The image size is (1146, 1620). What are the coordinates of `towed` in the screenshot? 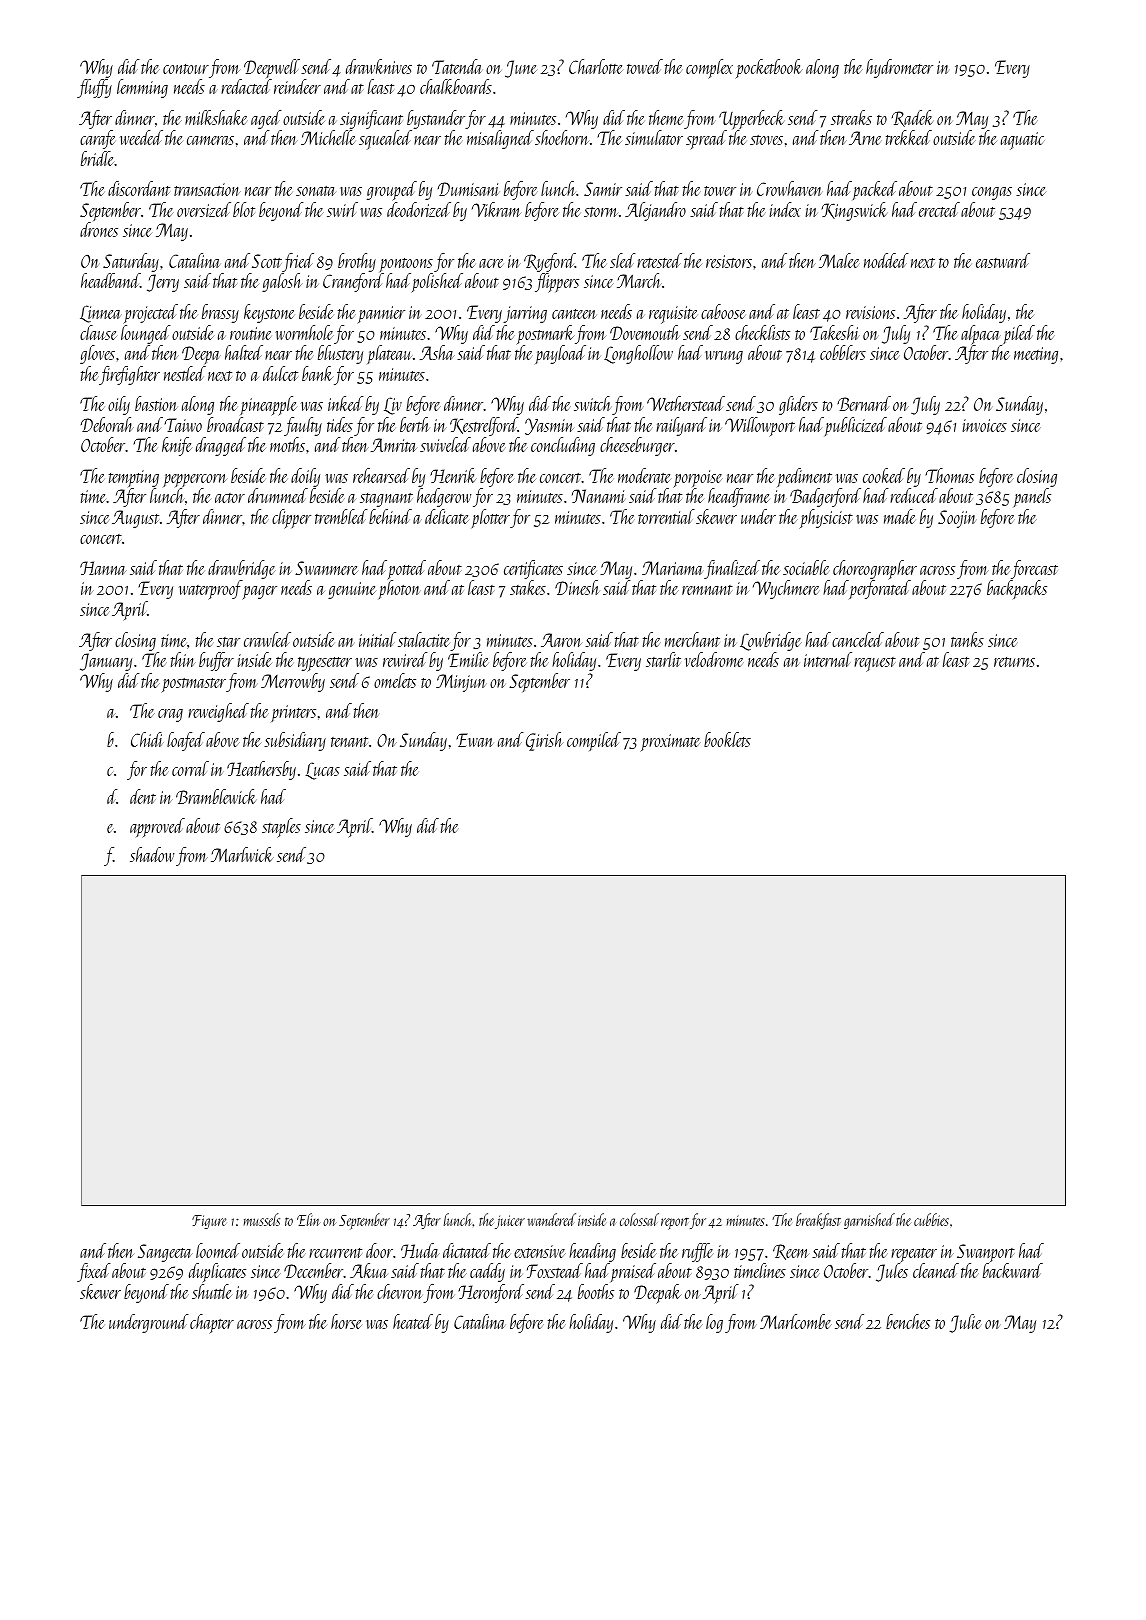 It's located at (645, 66).
